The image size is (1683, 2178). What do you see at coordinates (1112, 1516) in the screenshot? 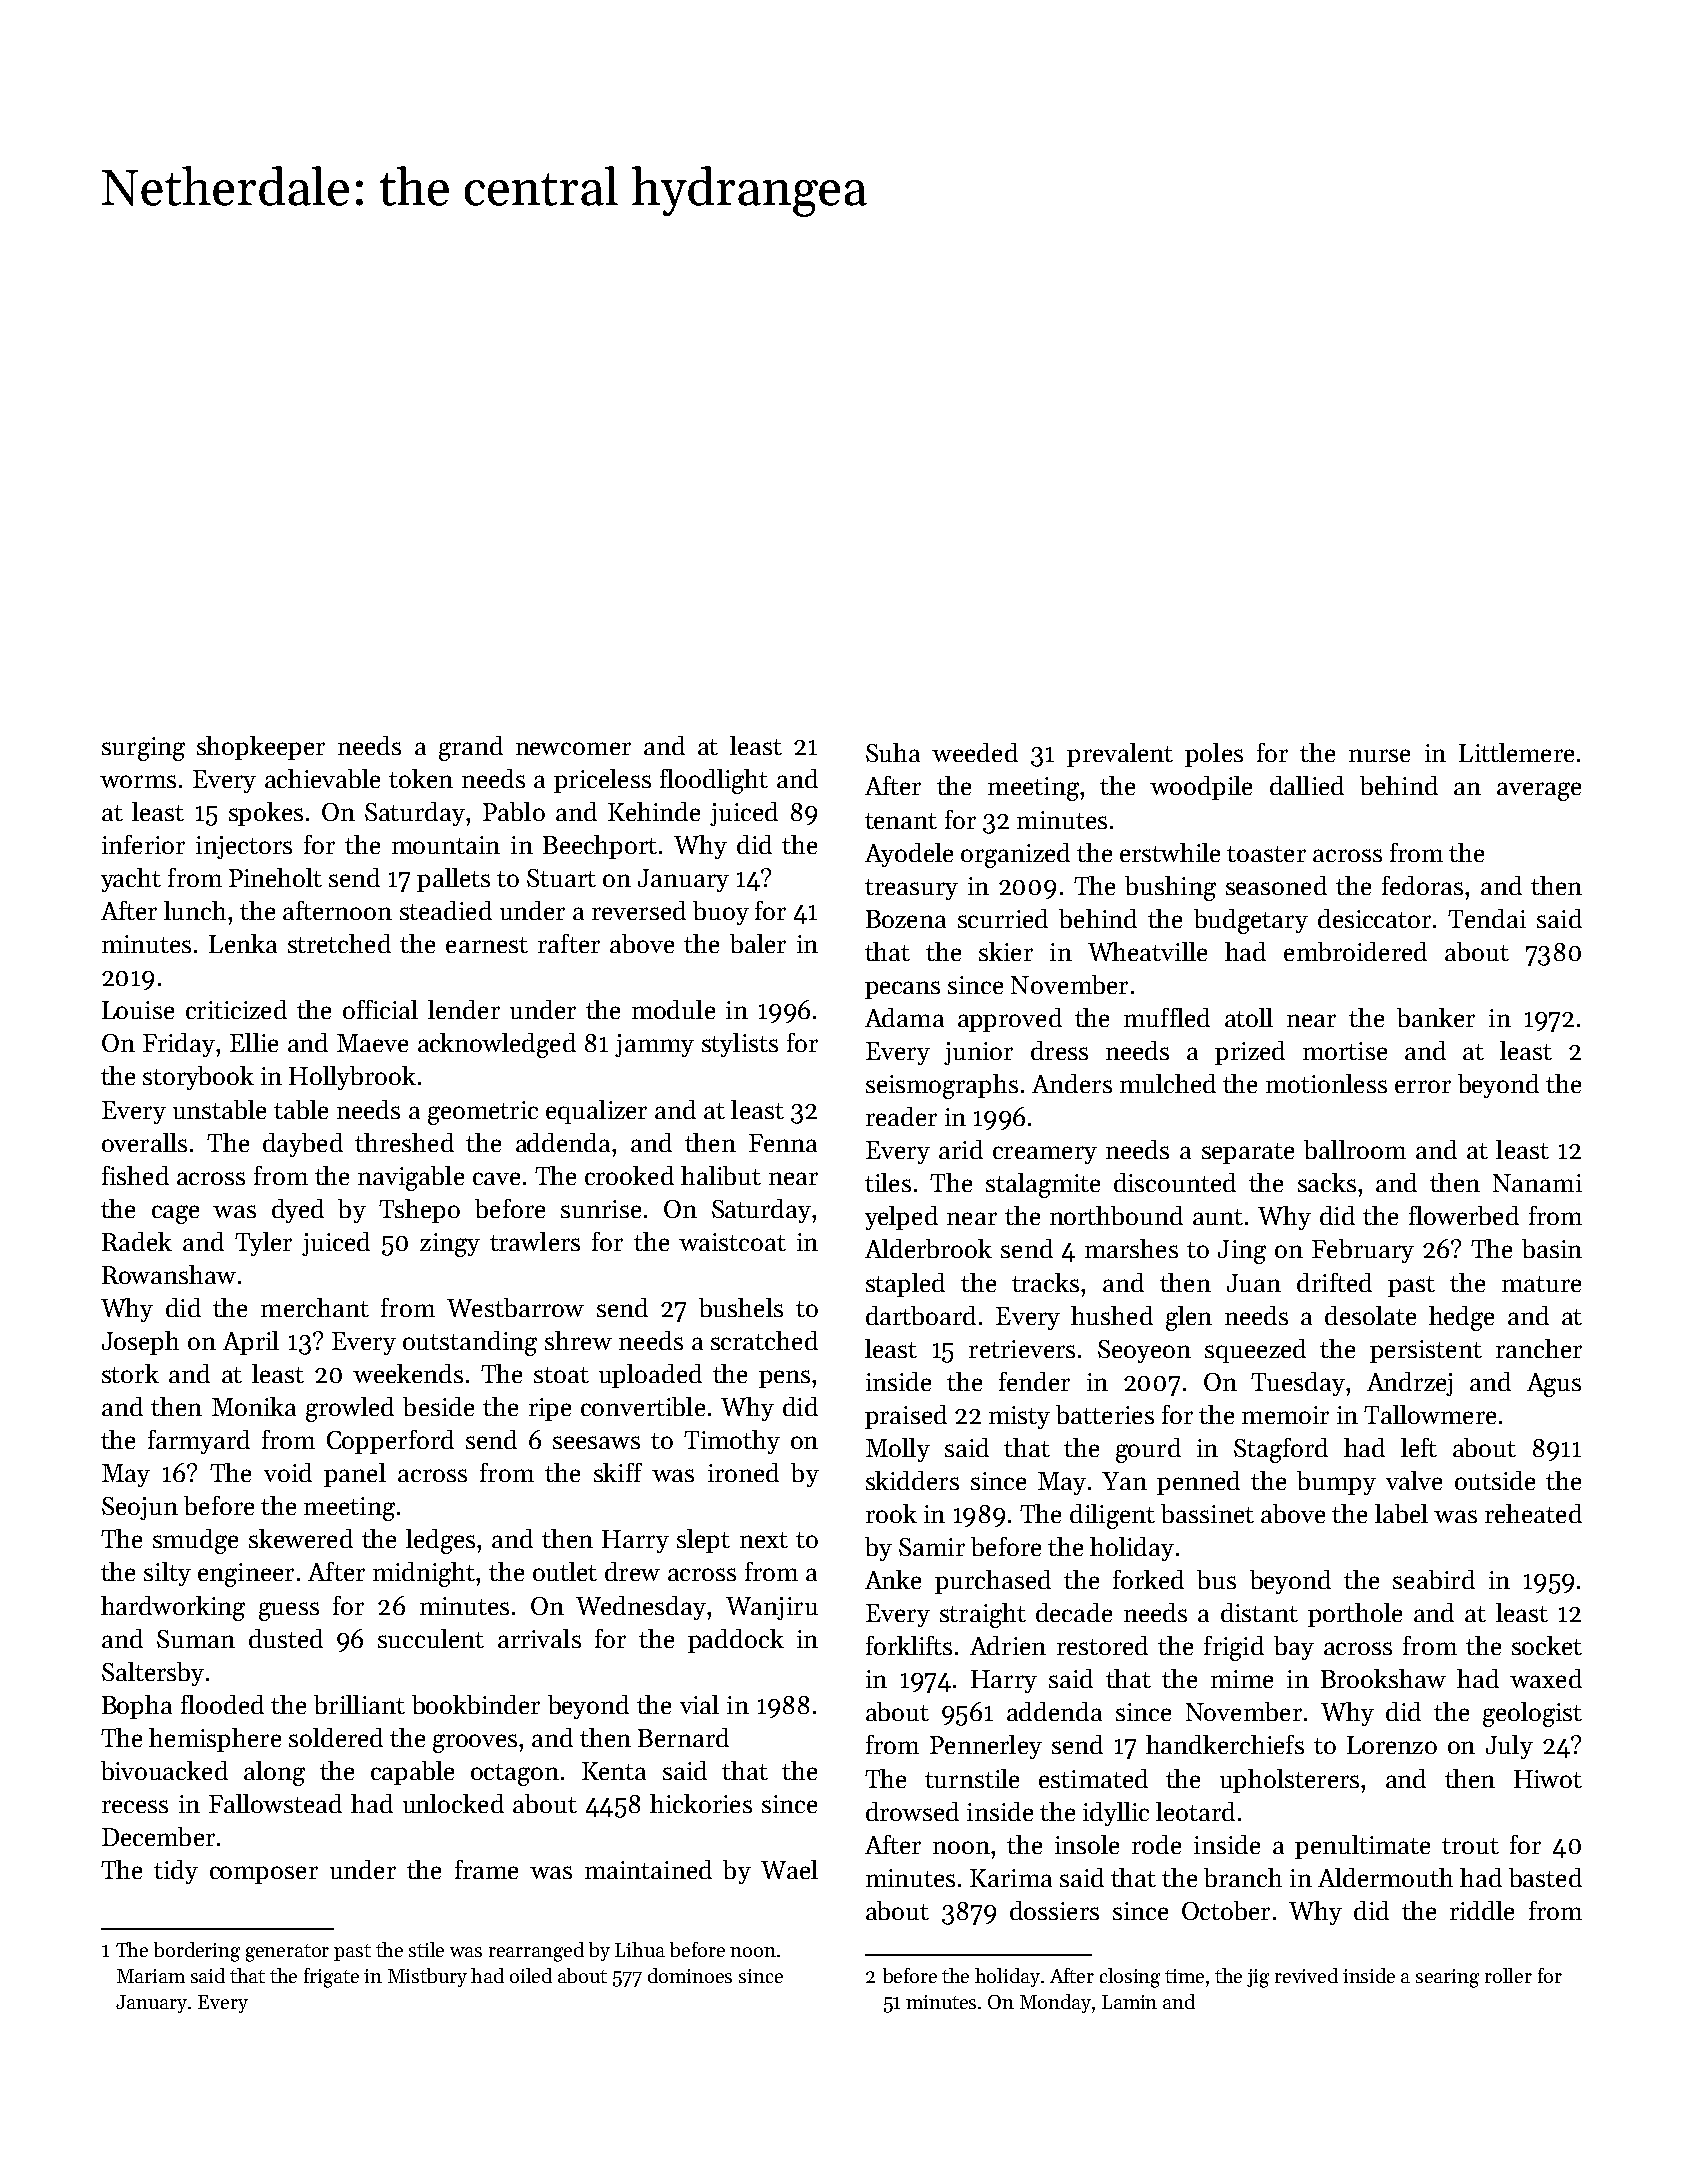
I see `diligent` at bounding box center [1112, 1516].
